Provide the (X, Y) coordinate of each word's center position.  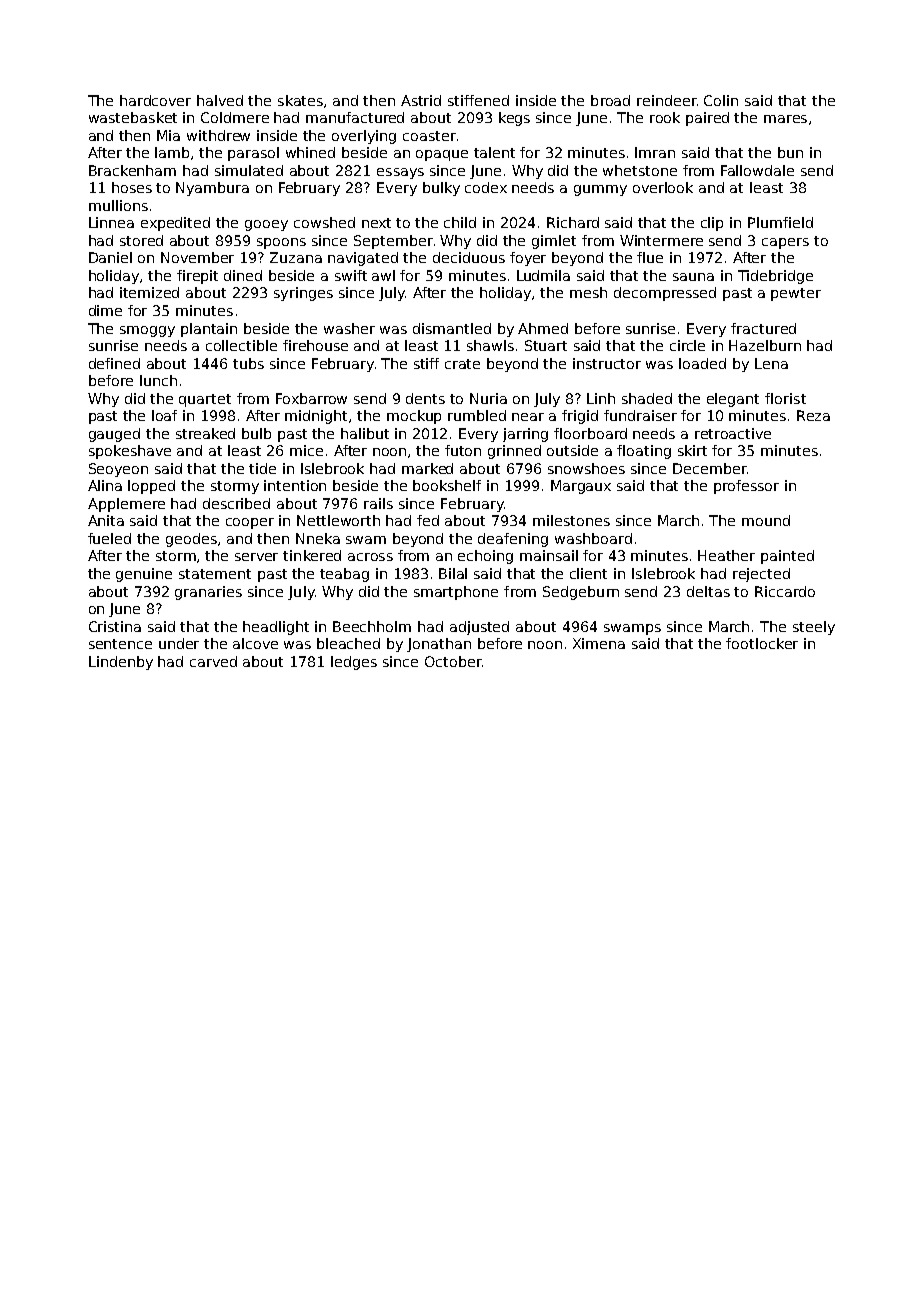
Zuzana (296, 257)
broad (610, 100)
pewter (796, 294)
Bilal (453, 573)
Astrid (421, 100)
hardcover (155, 100)
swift (351, 275)
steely (814, 628)
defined (114, 363)
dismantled (452, 328)
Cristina (115, 626)
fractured (763, 328)
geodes (191, 540)
